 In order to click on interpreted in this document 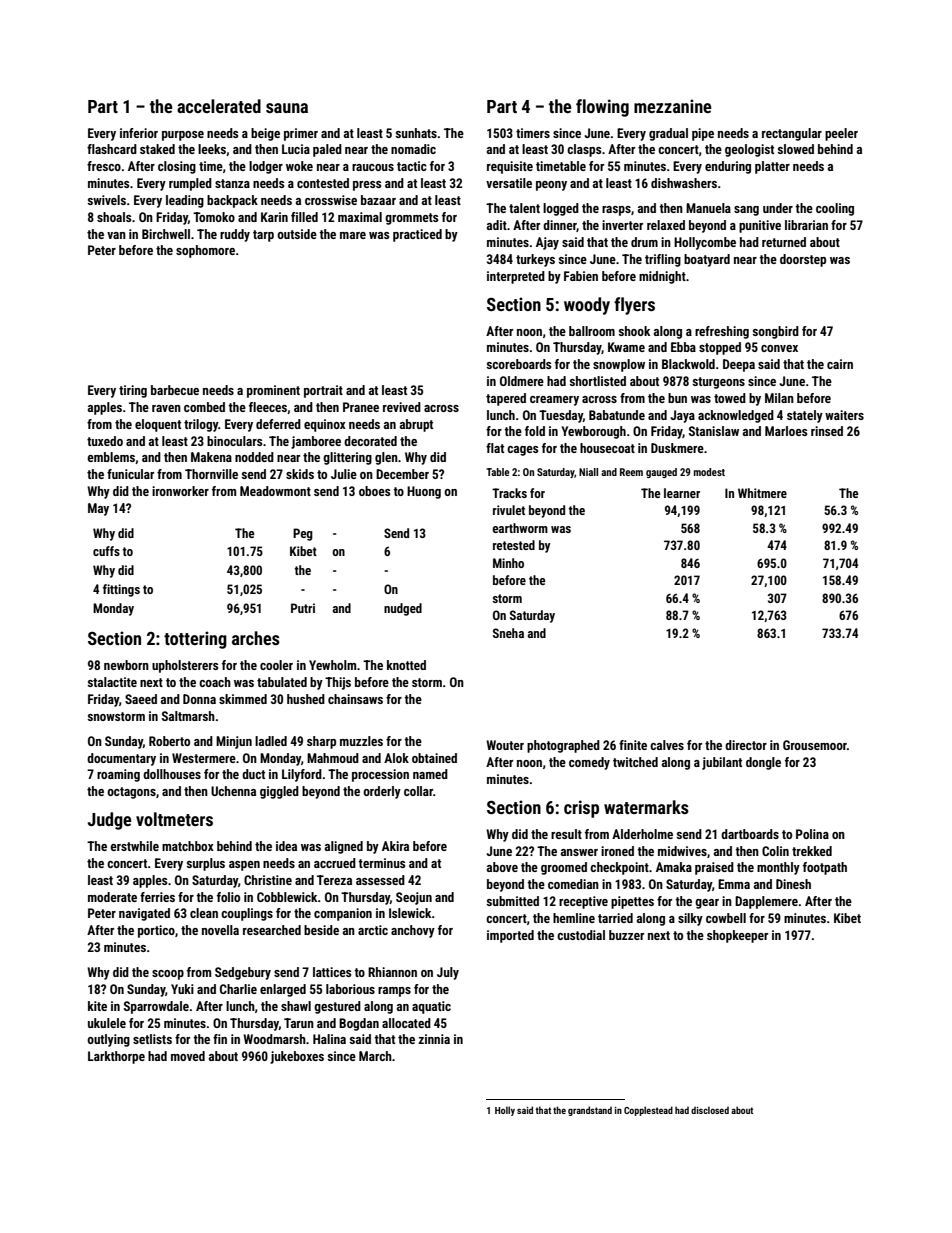, I will do `click(516, 277)`.
